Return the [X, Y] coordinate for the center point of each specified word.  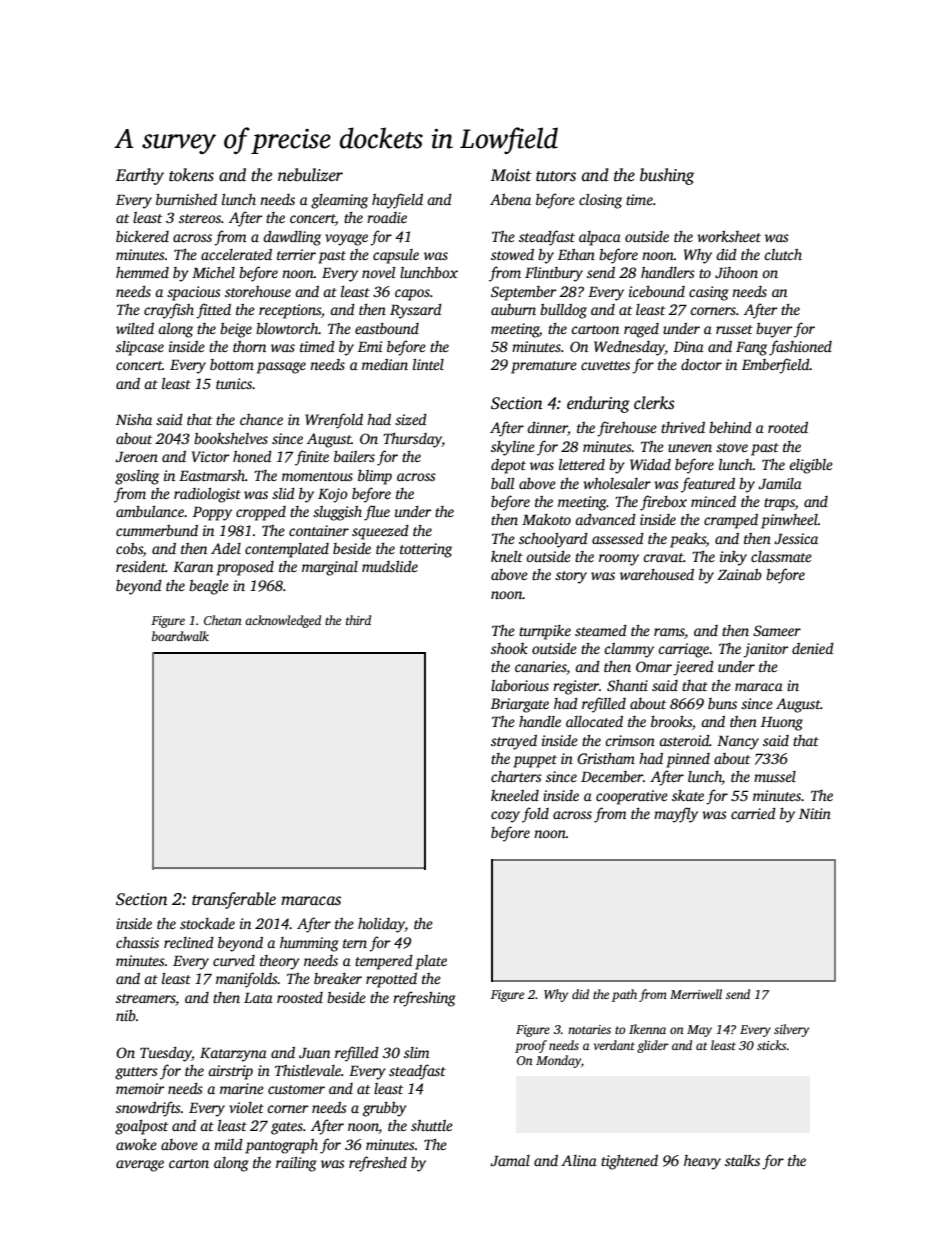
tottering [426, 550]
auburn [513, 309]
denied [813, 648]
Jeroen [136, 457]
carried [753, 813]
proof [531, 1046]
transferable [234, 900]
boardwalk [180, 636]
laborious [520, 685]
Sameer [777, 630]
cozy [505, 817]
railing [296, 1164]
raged [641, 330]
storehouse [258, 291]
